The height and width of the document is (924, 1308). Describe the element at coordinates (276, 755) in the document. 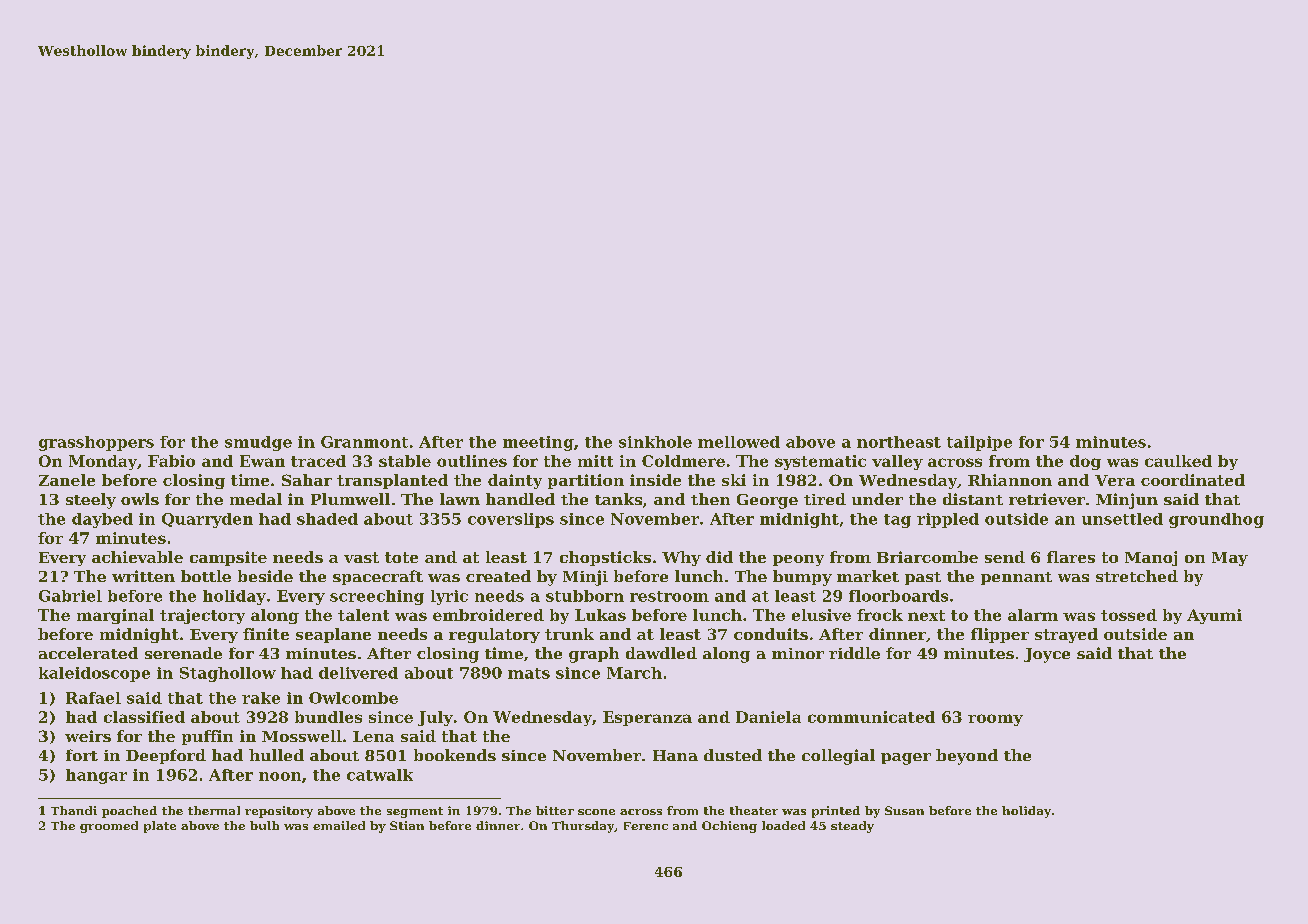

I see `hulled` at that location.
